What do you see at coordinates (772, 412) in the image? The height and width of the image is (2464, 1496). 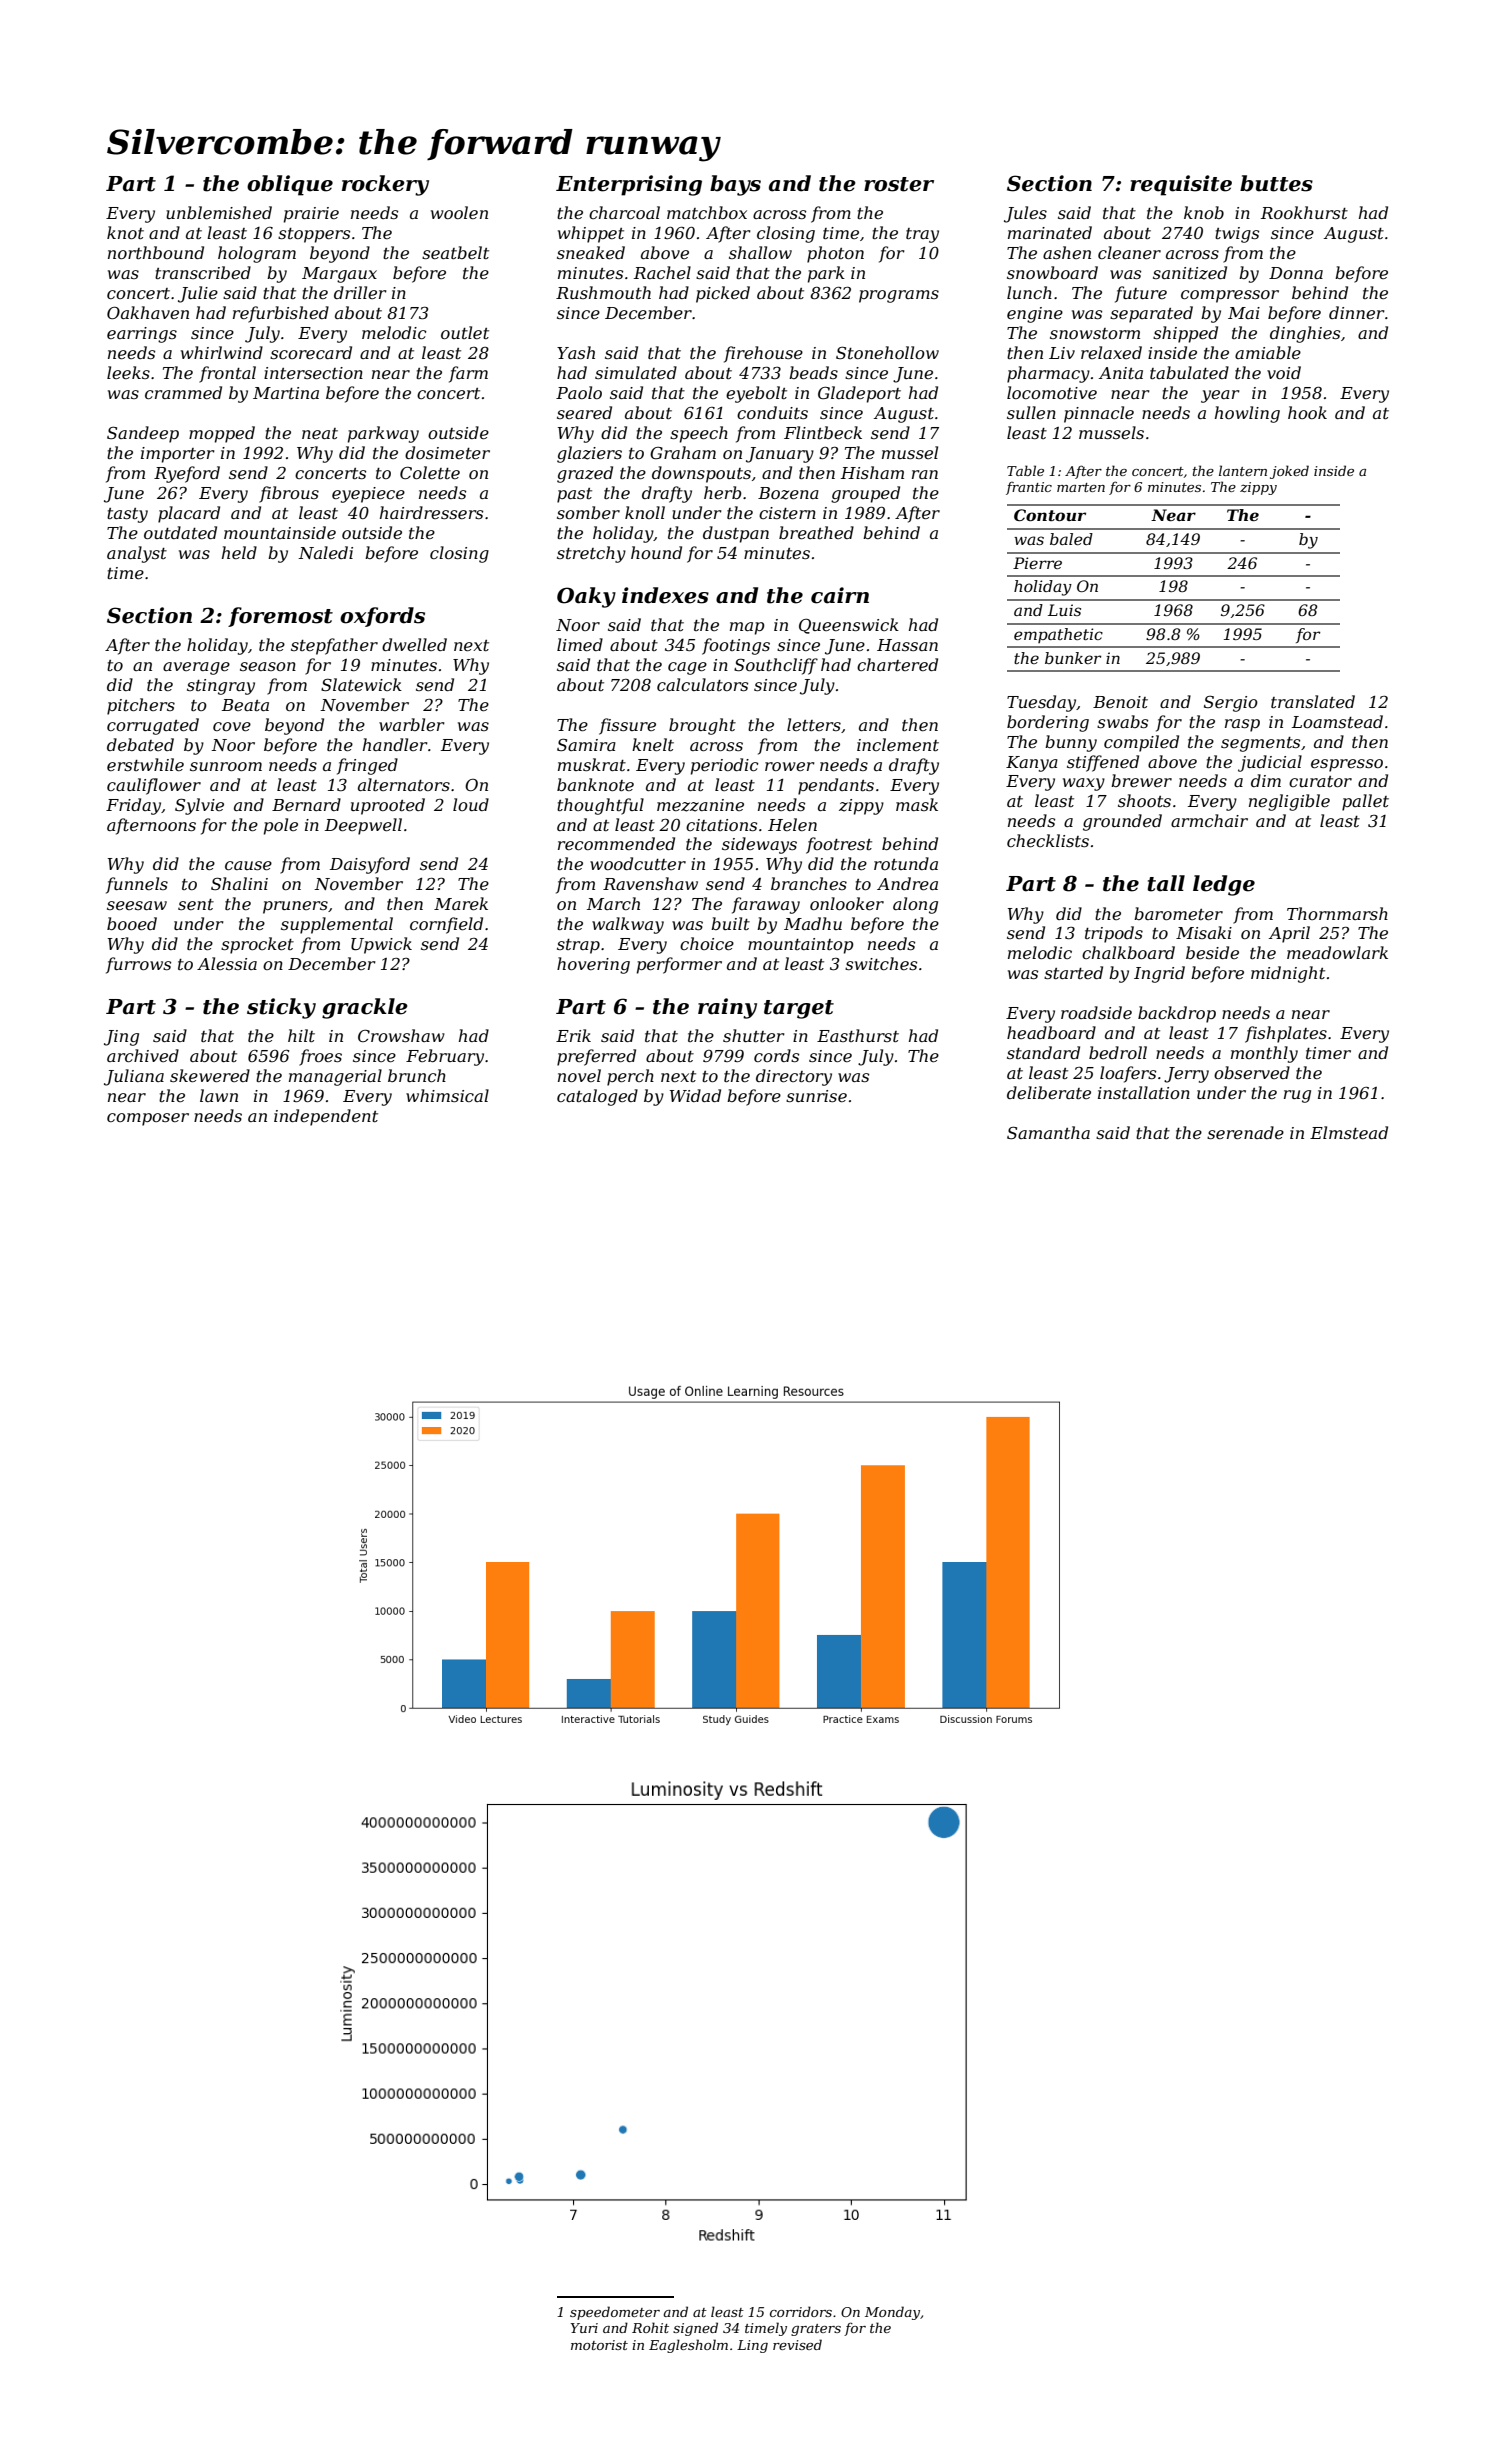 I see `conduits` at bounding box center [772, 412].
